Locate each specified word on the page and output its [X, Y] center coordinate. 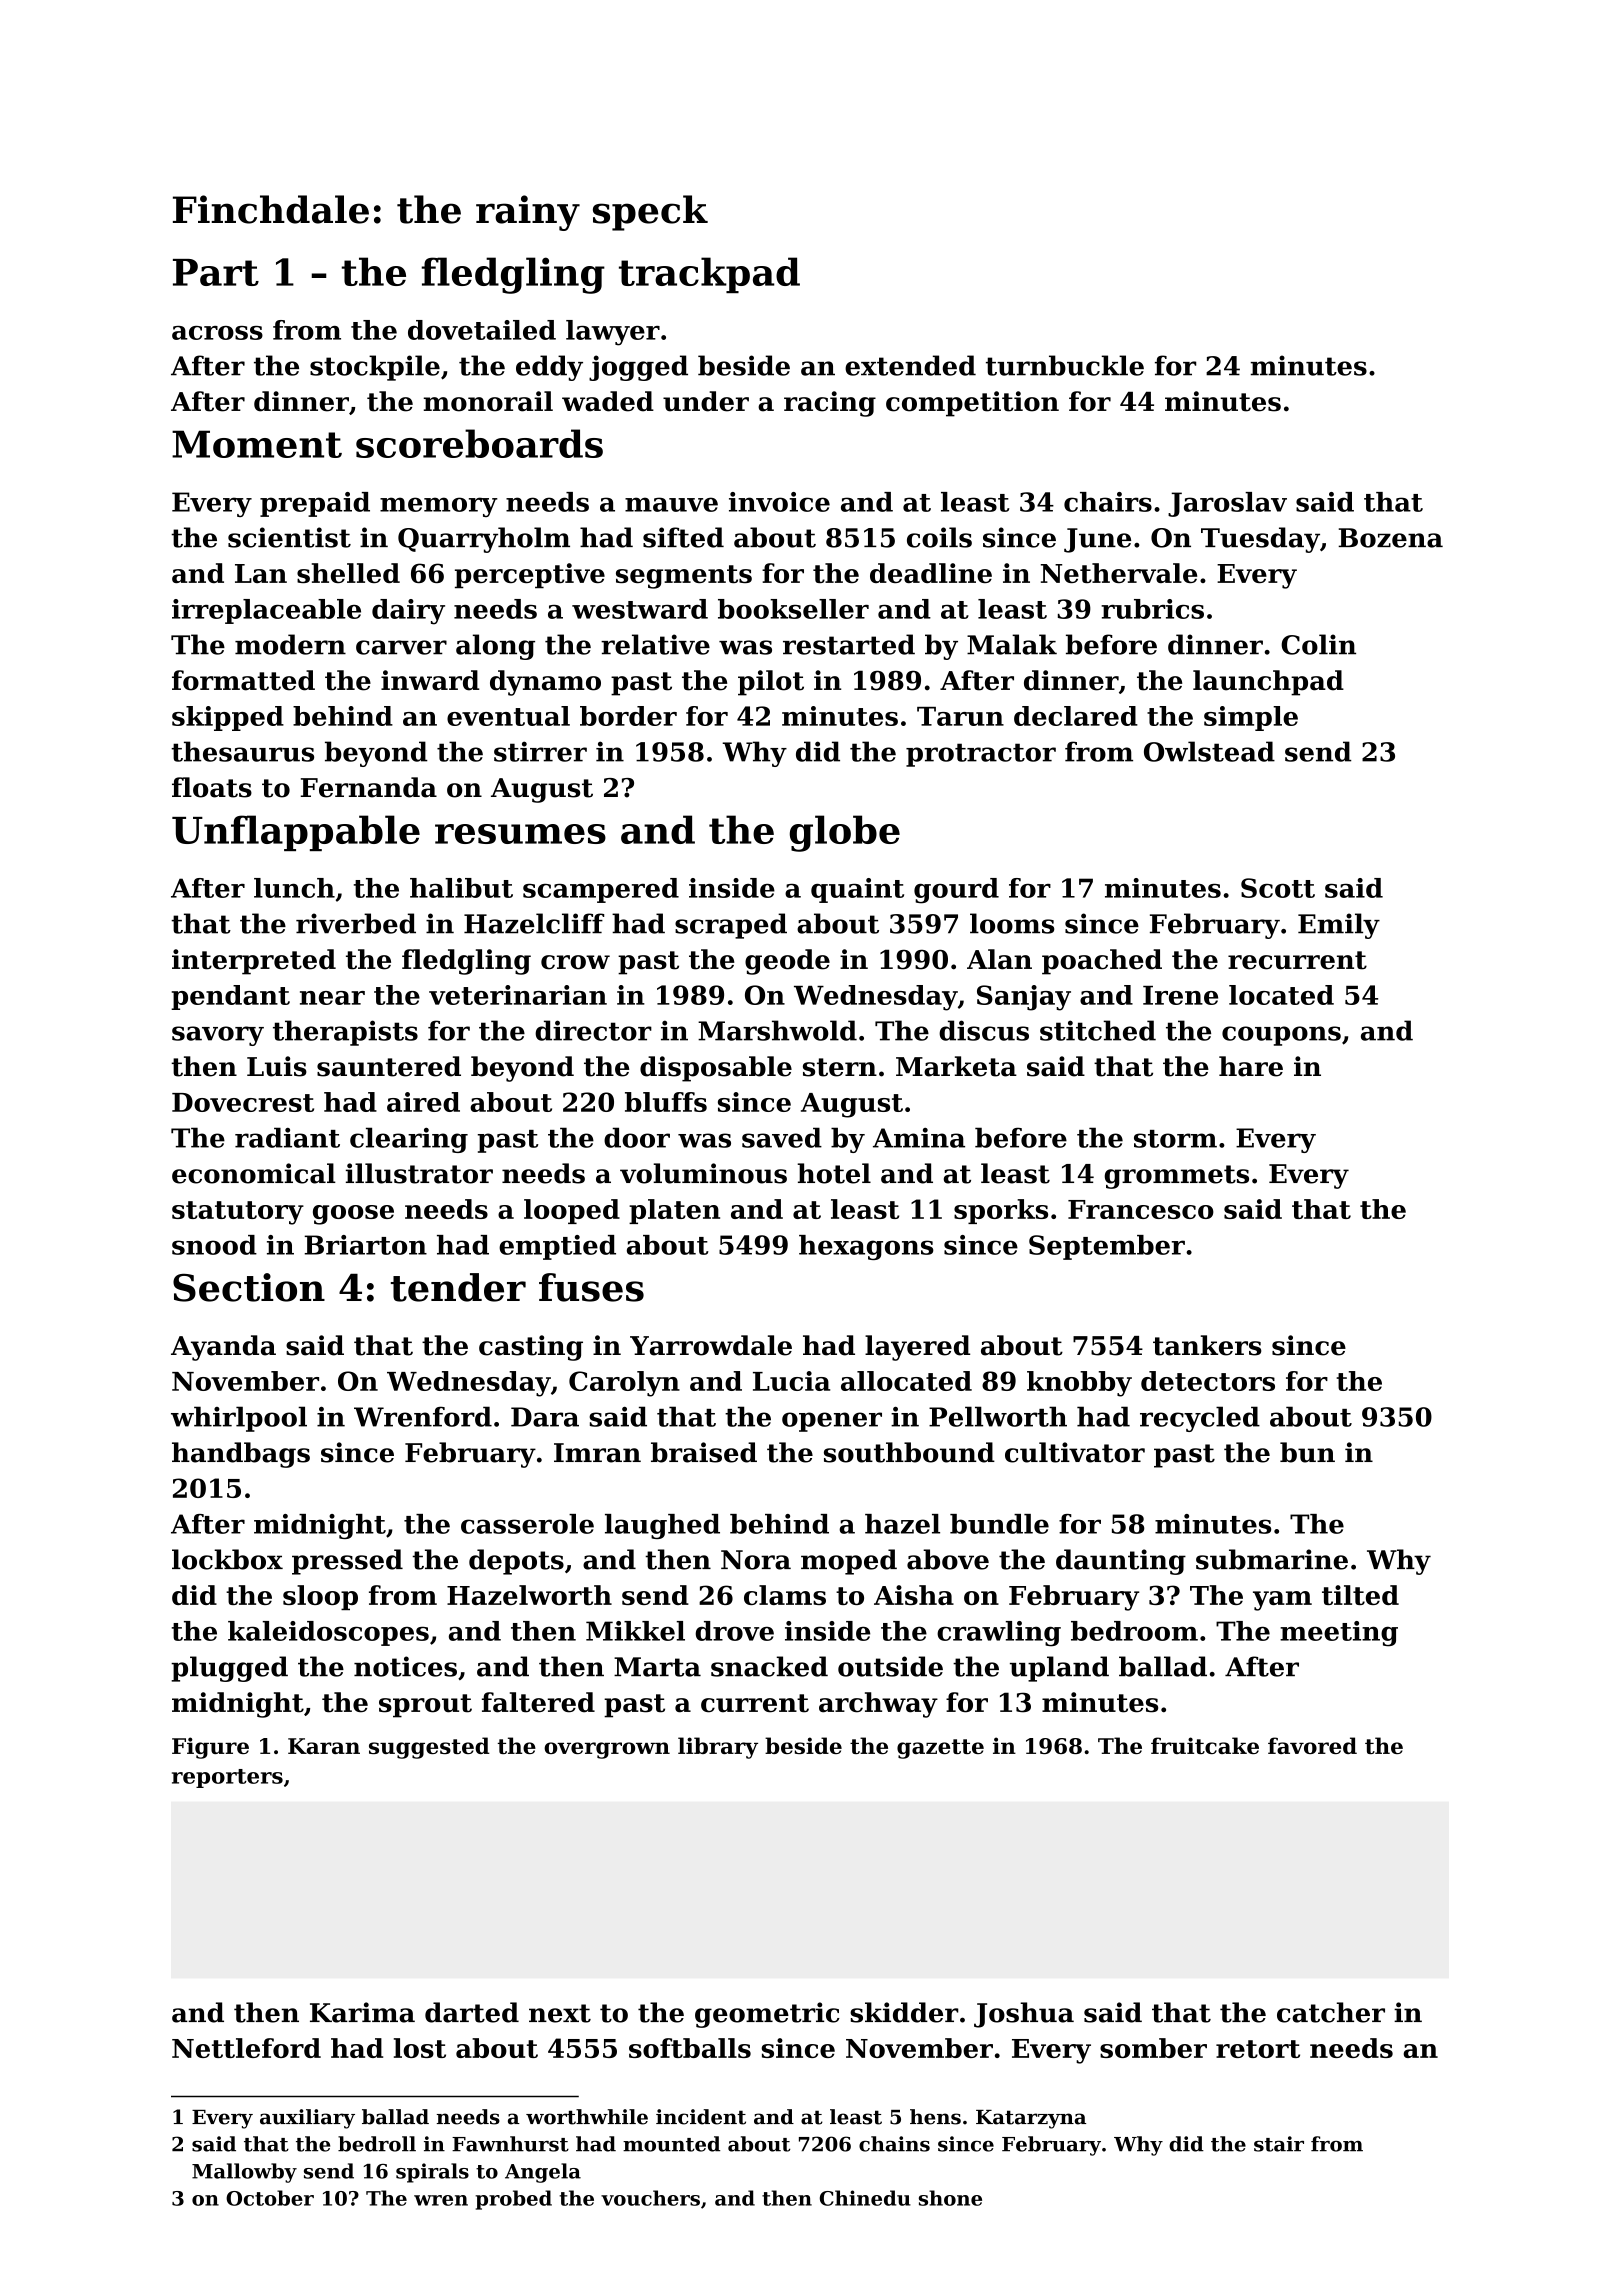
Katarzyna [1031, 2119]
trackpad [709, 275]
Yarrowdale [711, 1345]
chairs [1108, 502]
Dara [545, 1417]
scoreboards [479, 443]
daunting [1121, 1562]
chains [894, 2144]
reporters [227, 1778]
